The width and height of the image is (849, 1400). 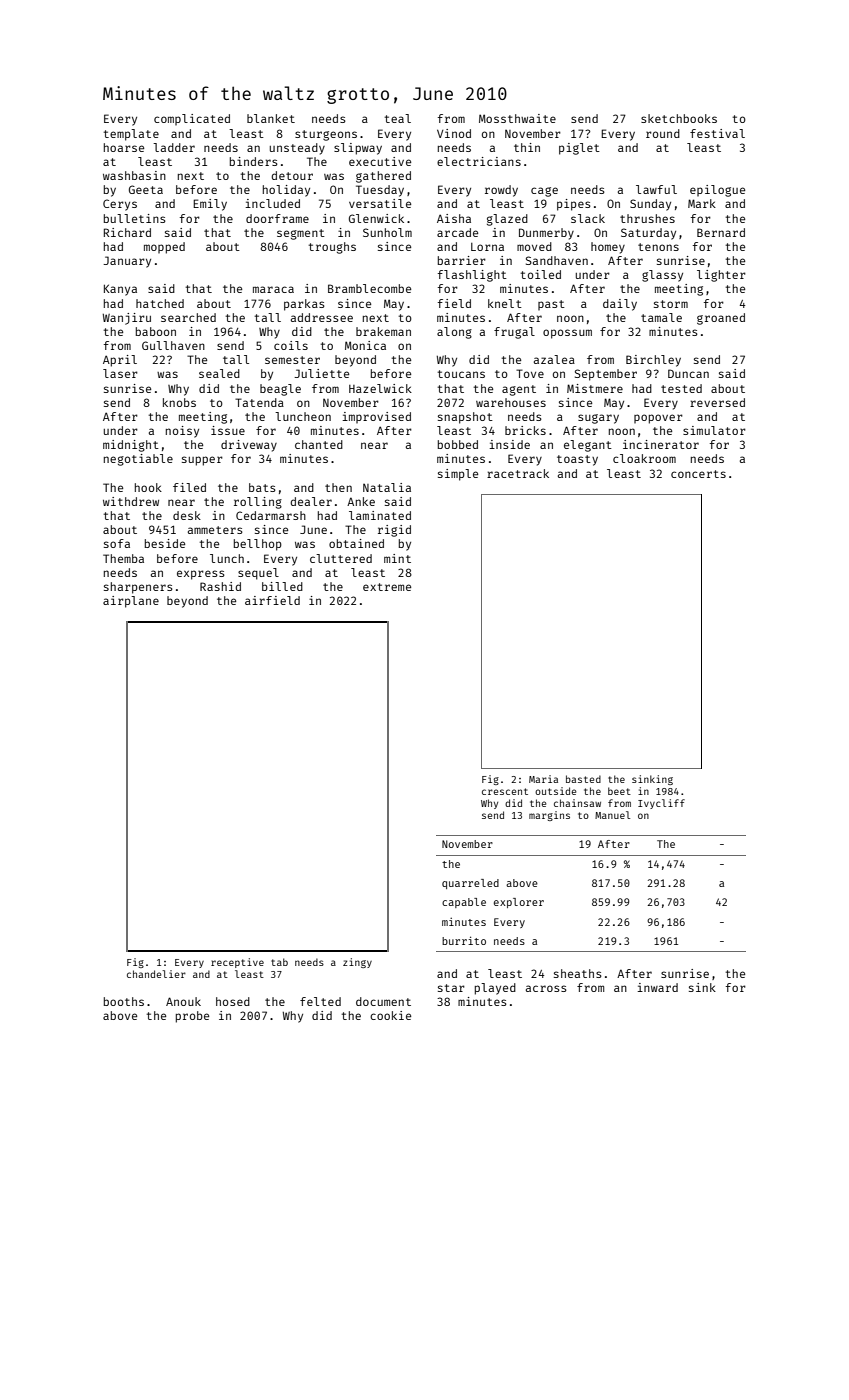 What do you see at coordinates (470, 884) in the image?
I see `quarreled` at bounding box center [470, 884].
